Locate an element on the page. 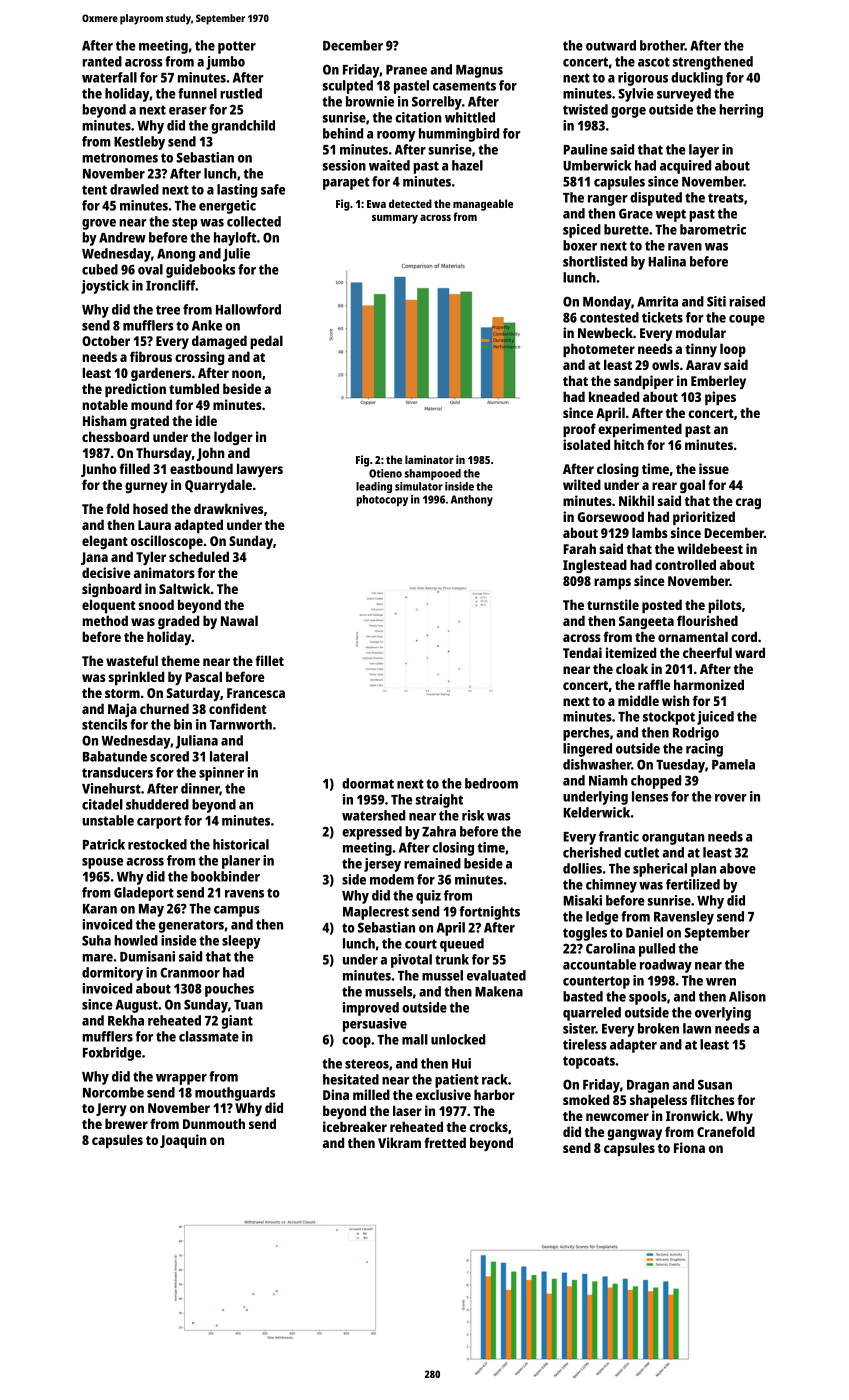 The image size is (849, 1400). Fiona is located at coordinates (689, 1147).
